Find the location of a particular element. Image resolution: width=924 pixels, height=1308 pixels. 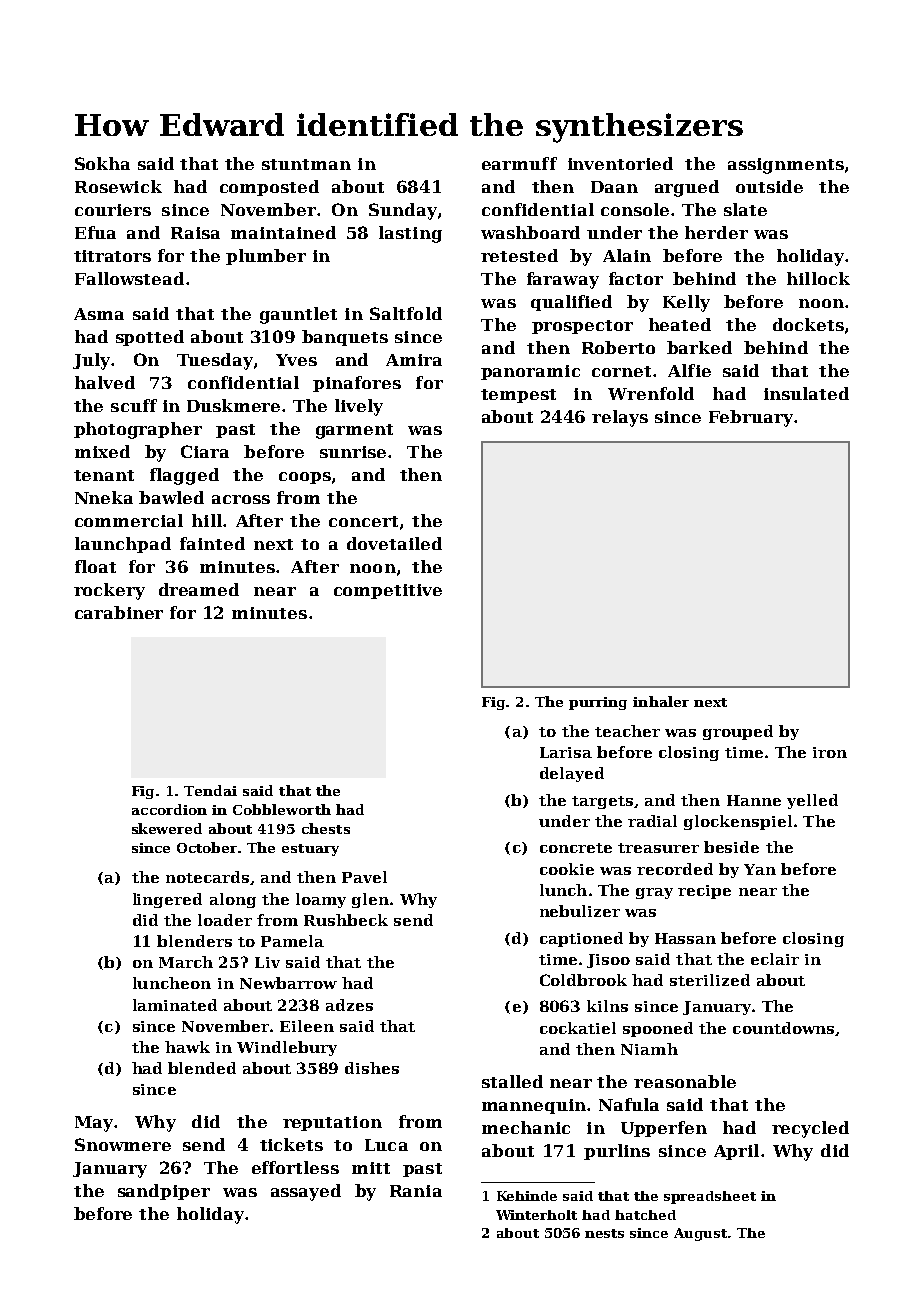

Windlebury is located at coordinates (287, 1048).
